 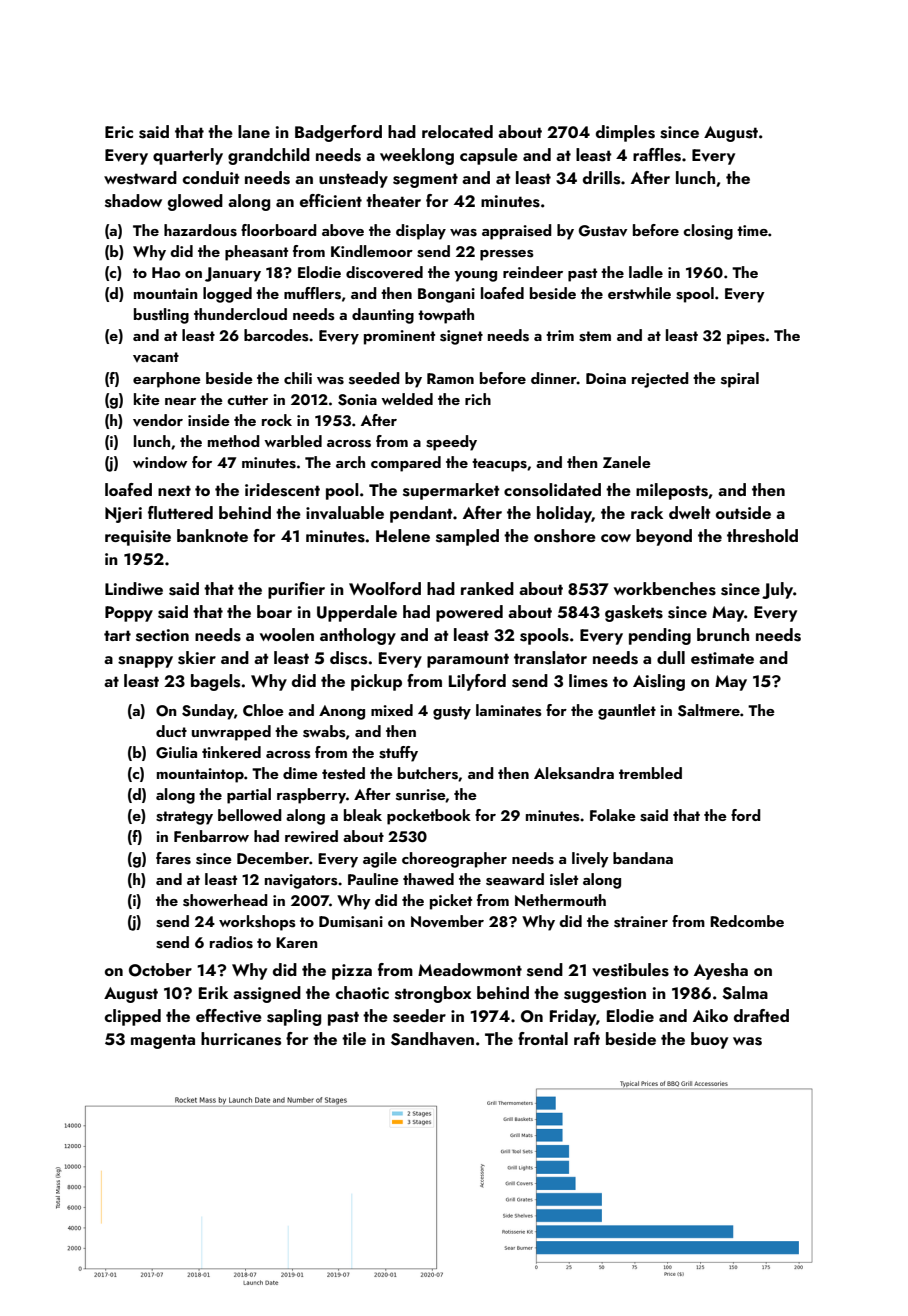 I want to click on clipped, so click(x=133, y=1017).
